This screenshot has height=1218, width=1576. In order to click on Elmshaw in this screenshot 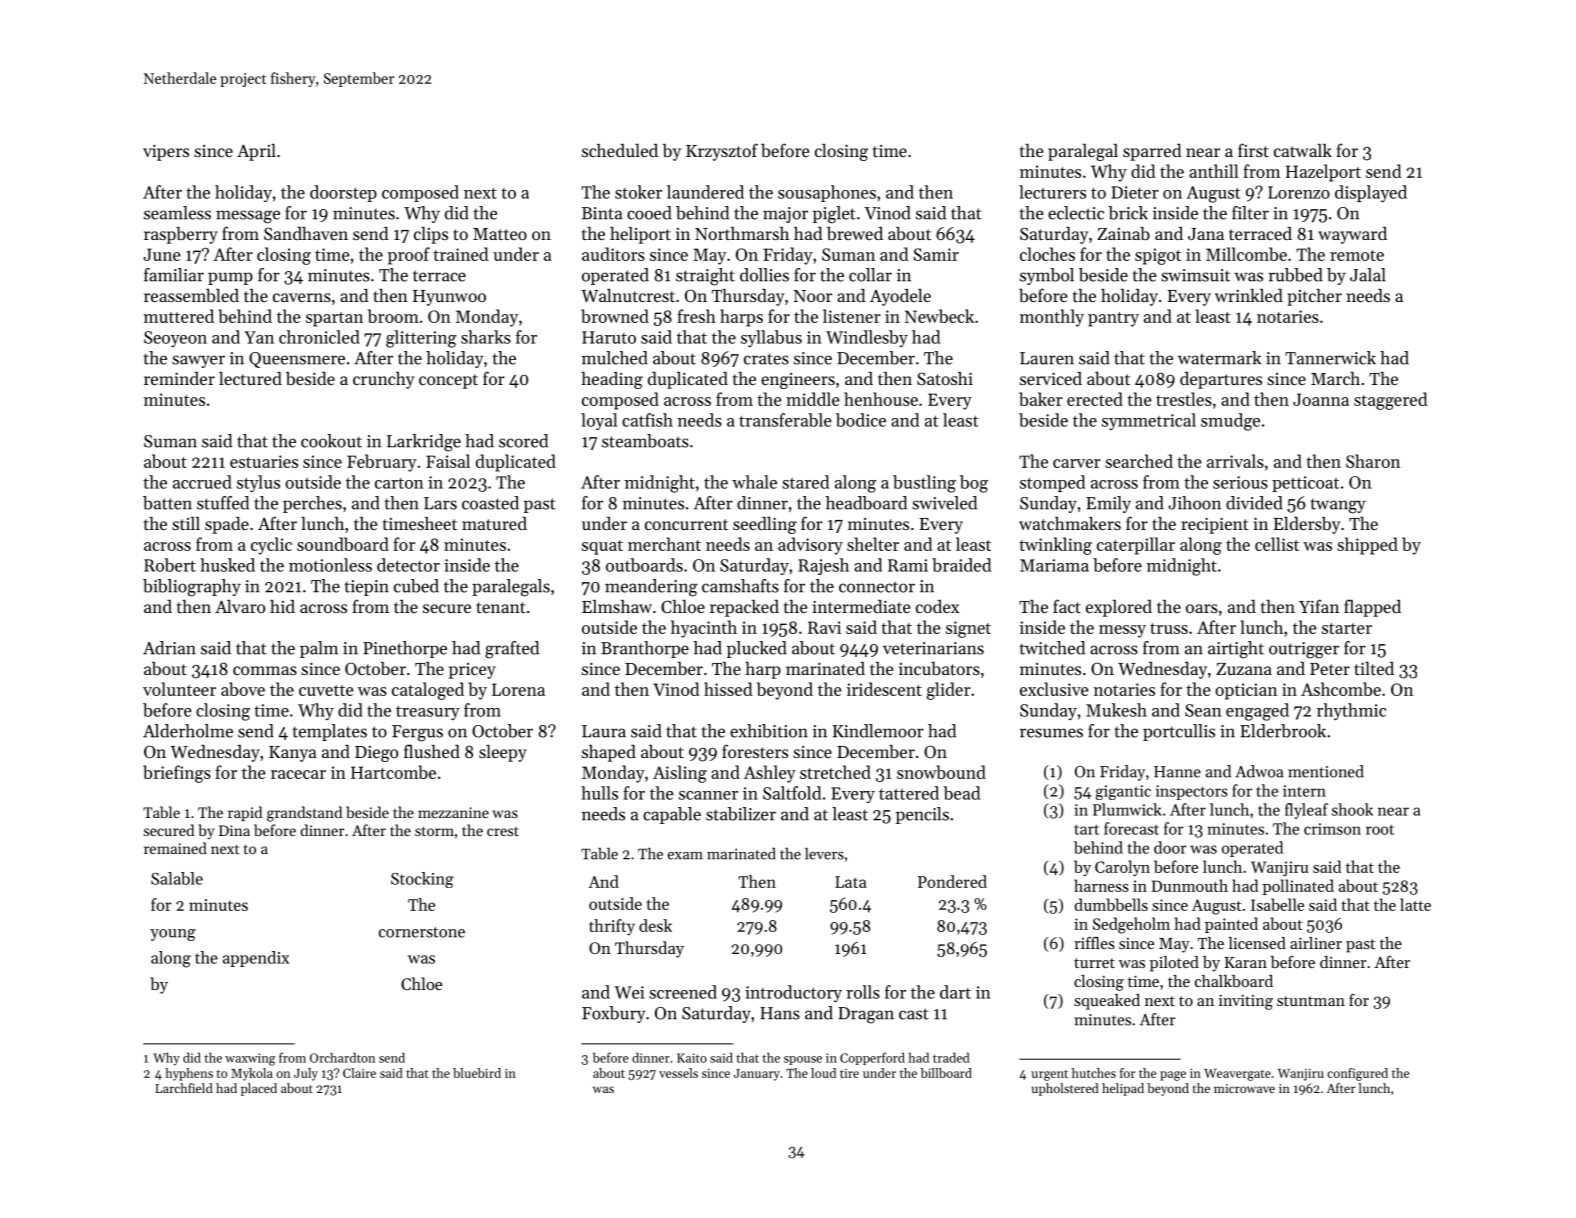, I will do `click(617, 606)`.
